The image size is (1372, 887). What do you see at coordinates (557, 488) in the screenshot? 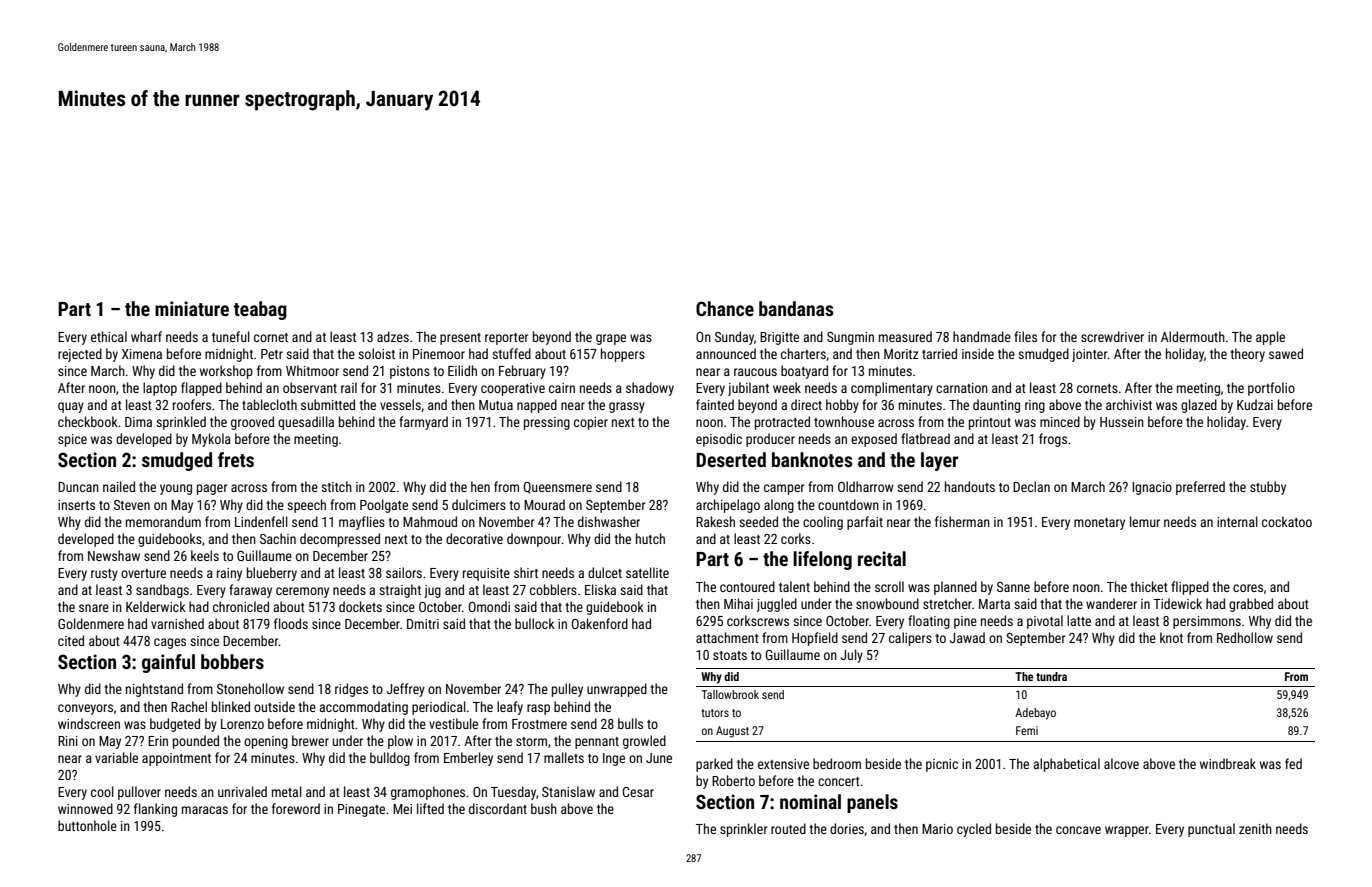
I see `Queensmere` at bounding box center [557, 488].
